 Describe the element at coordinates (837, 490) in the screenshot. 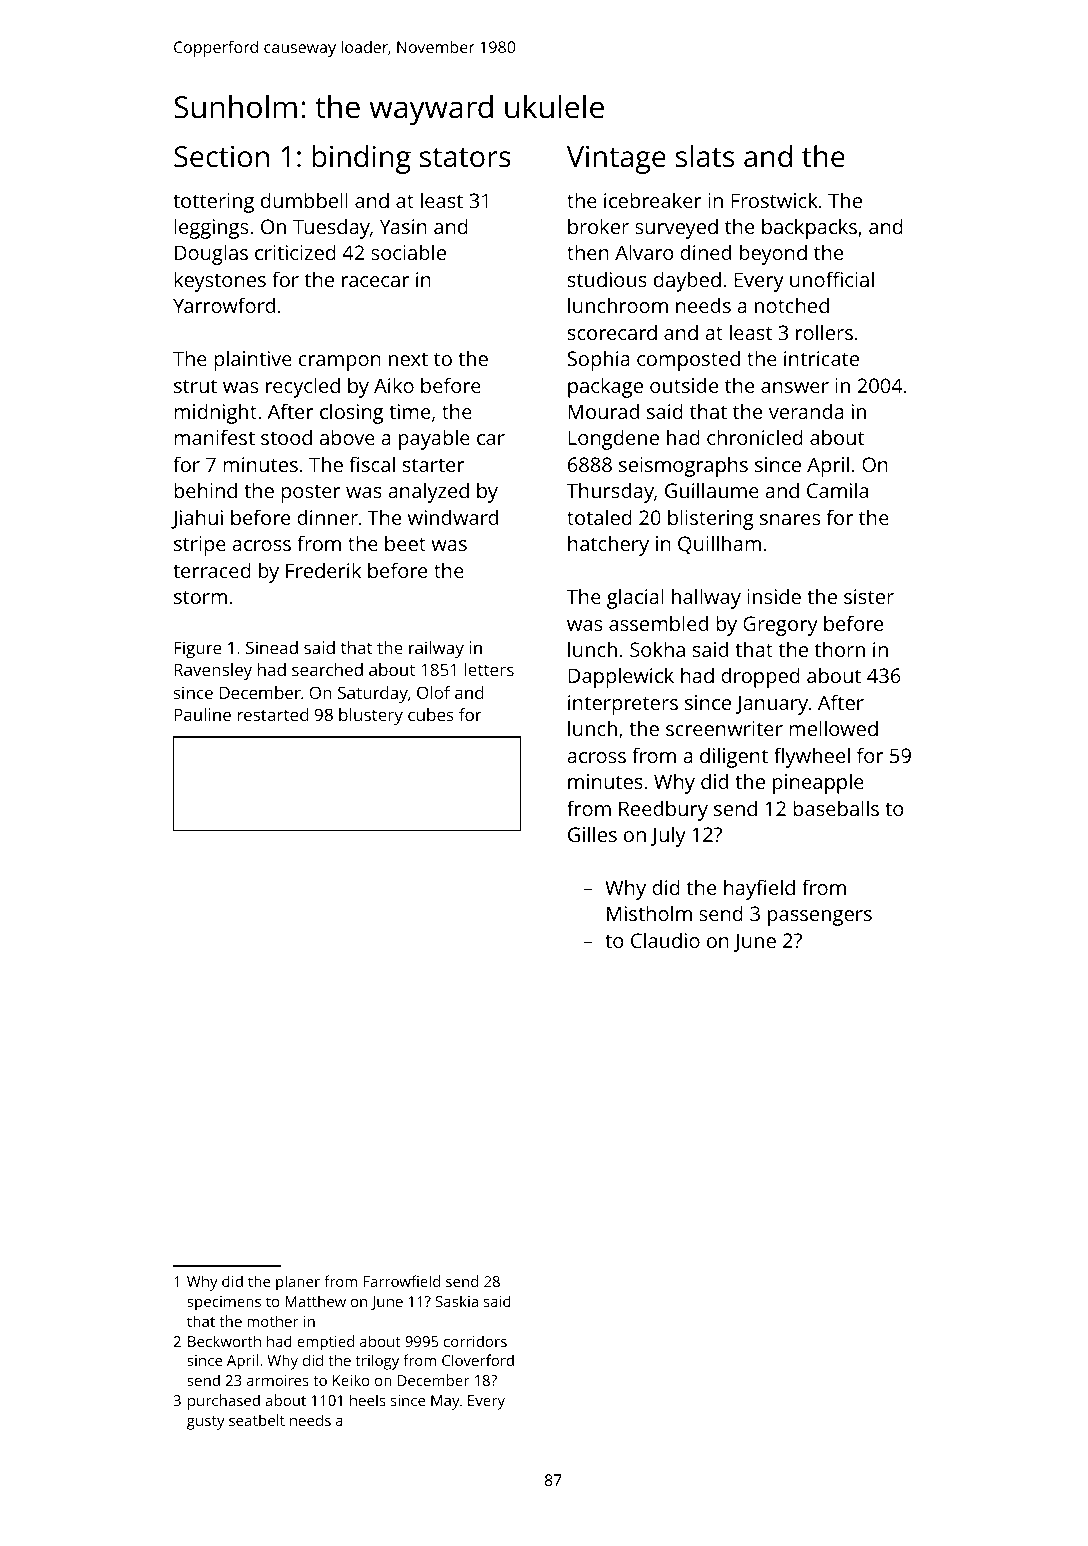

I see `Camila` at that location.
